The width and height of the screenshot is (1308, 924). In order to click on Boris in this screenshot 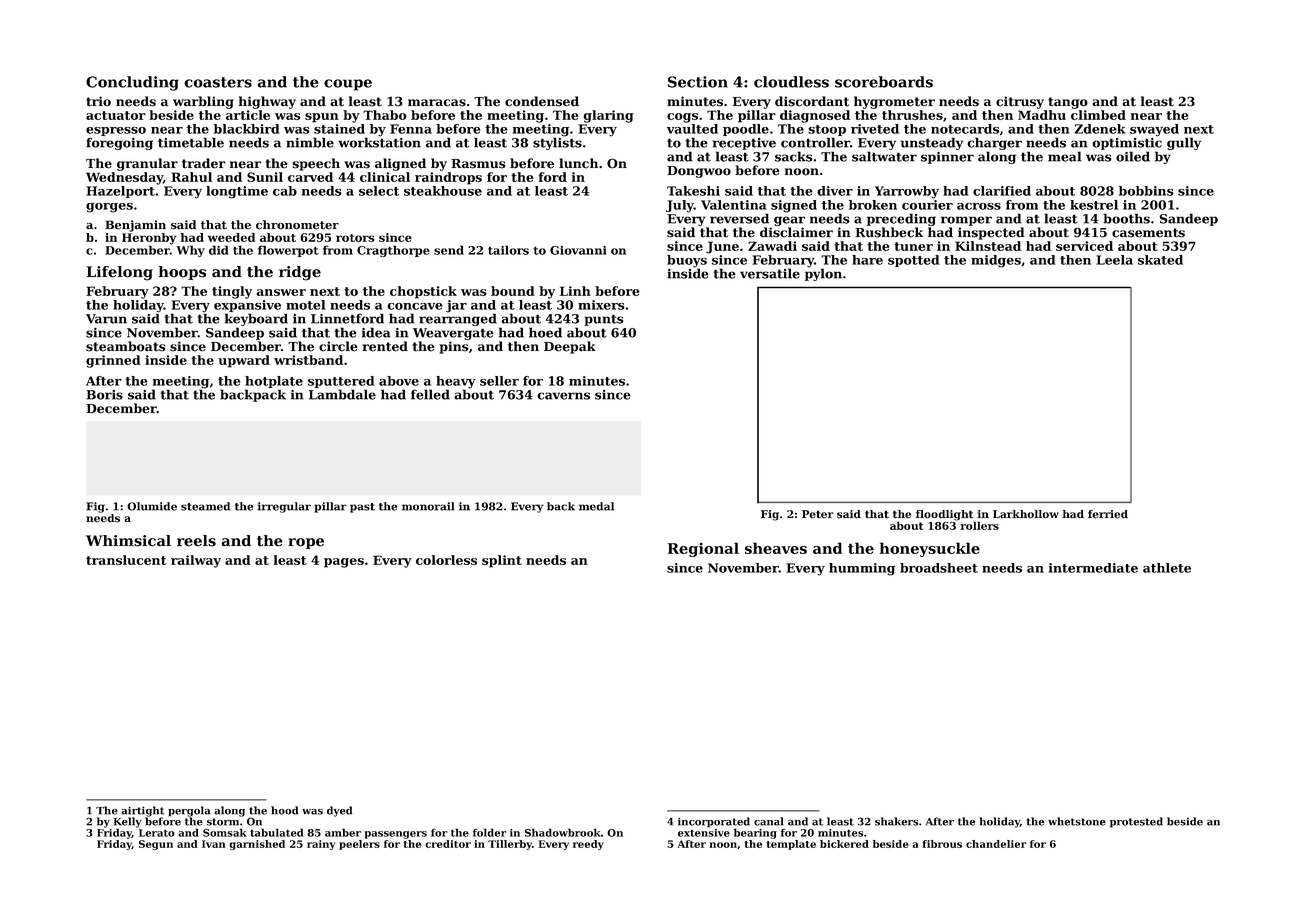, I will do `click(104, 395)`.
